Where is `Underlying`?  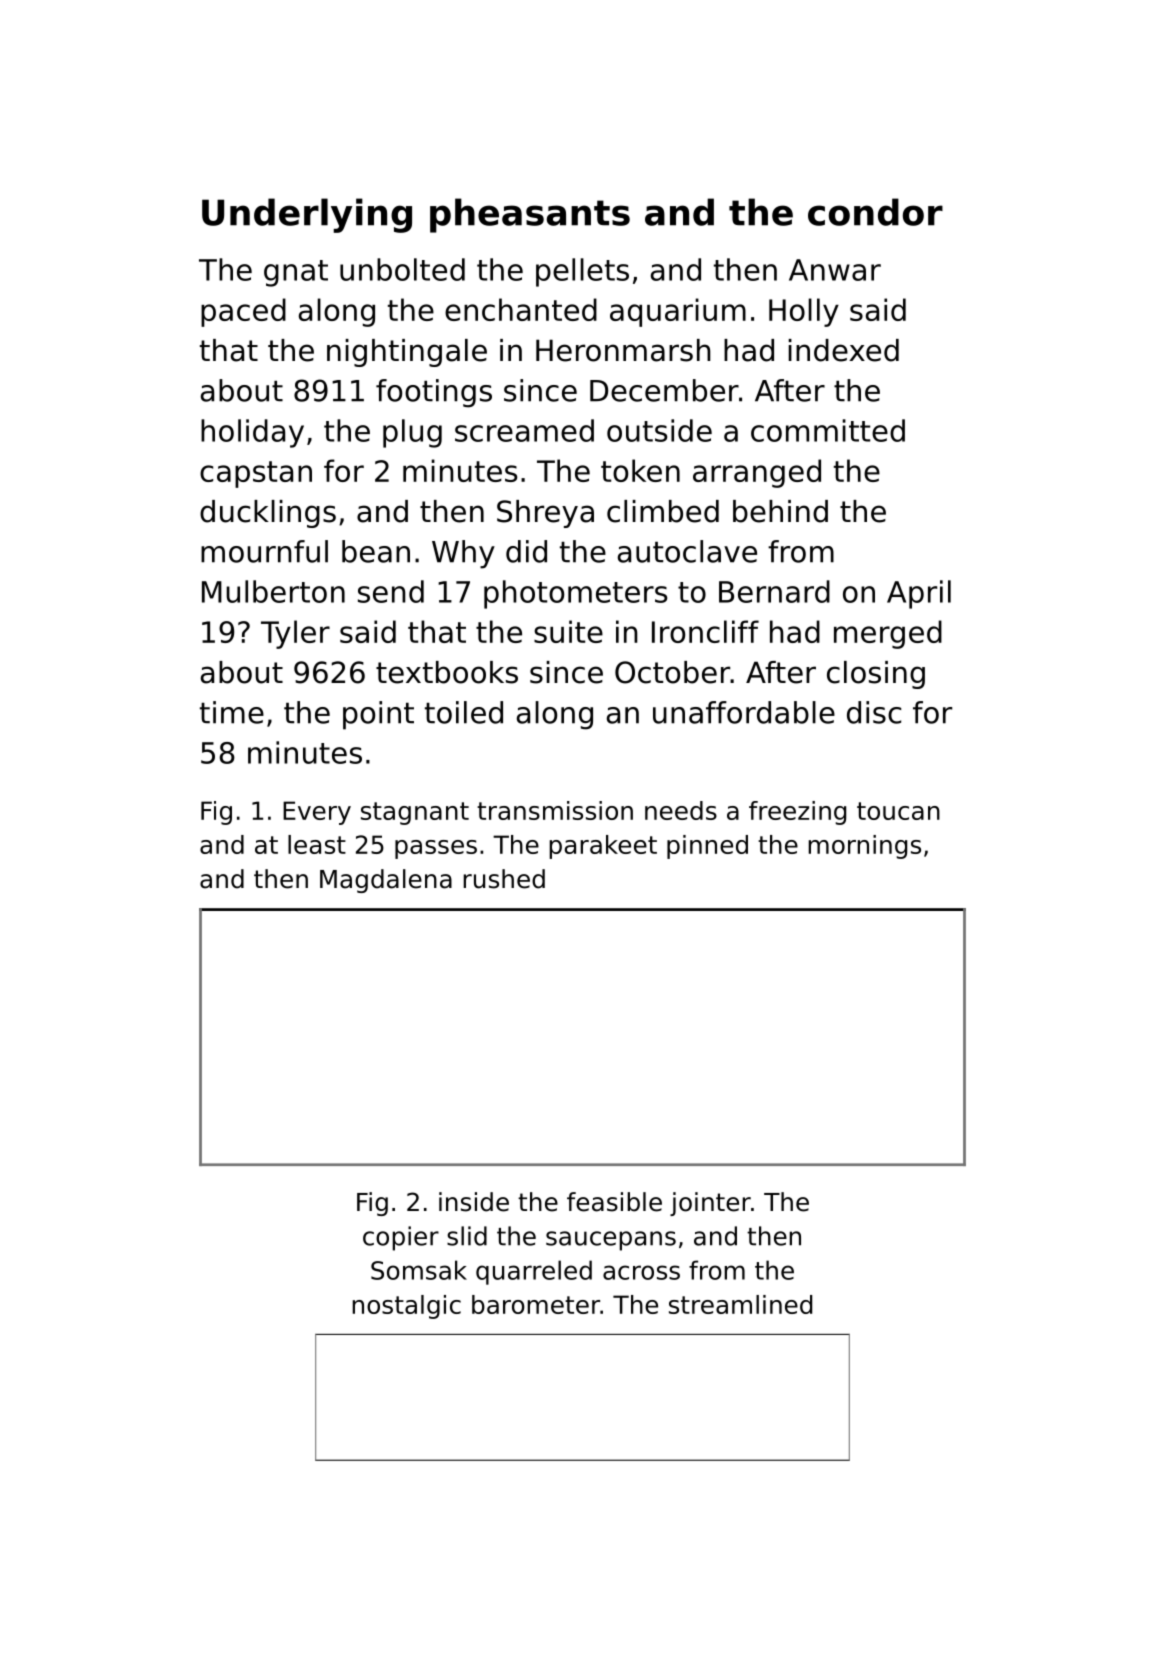 Underlying is located at coordinates (307, 215).
